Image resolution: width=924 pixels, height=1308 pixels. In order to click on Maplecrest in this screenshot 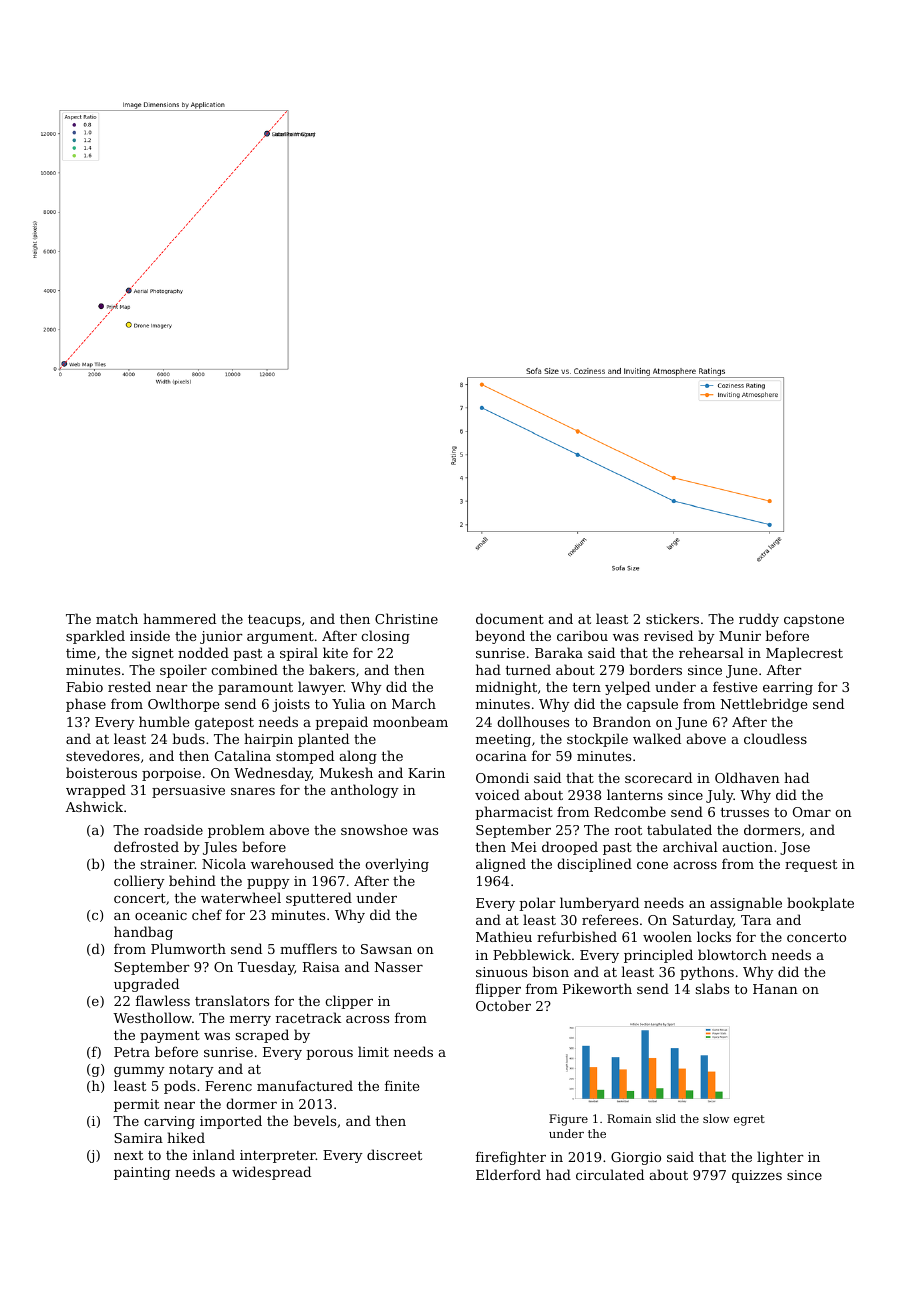, I will do `click(804, 654)`.
